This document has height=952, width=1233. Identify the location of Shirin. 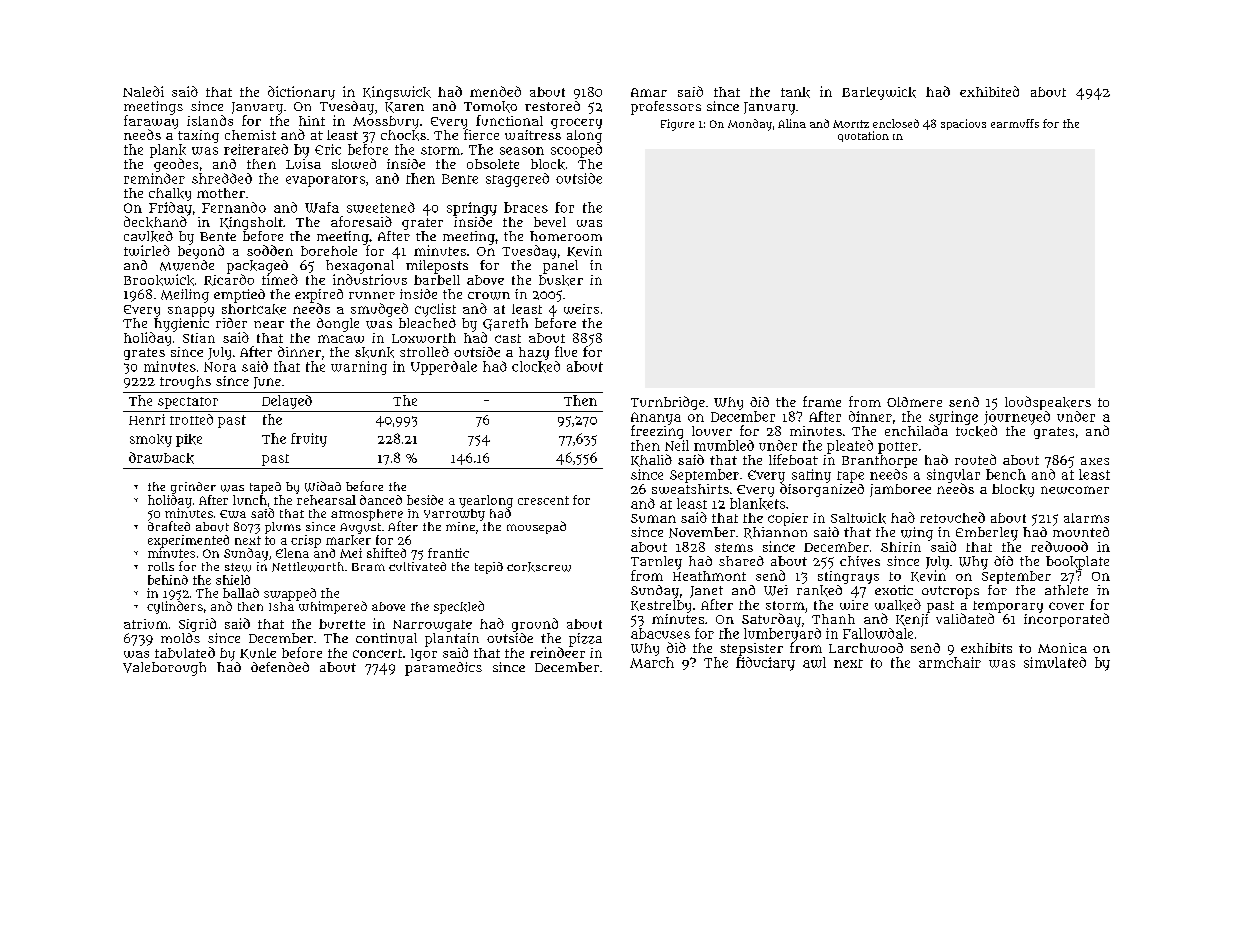
(901, 547).
